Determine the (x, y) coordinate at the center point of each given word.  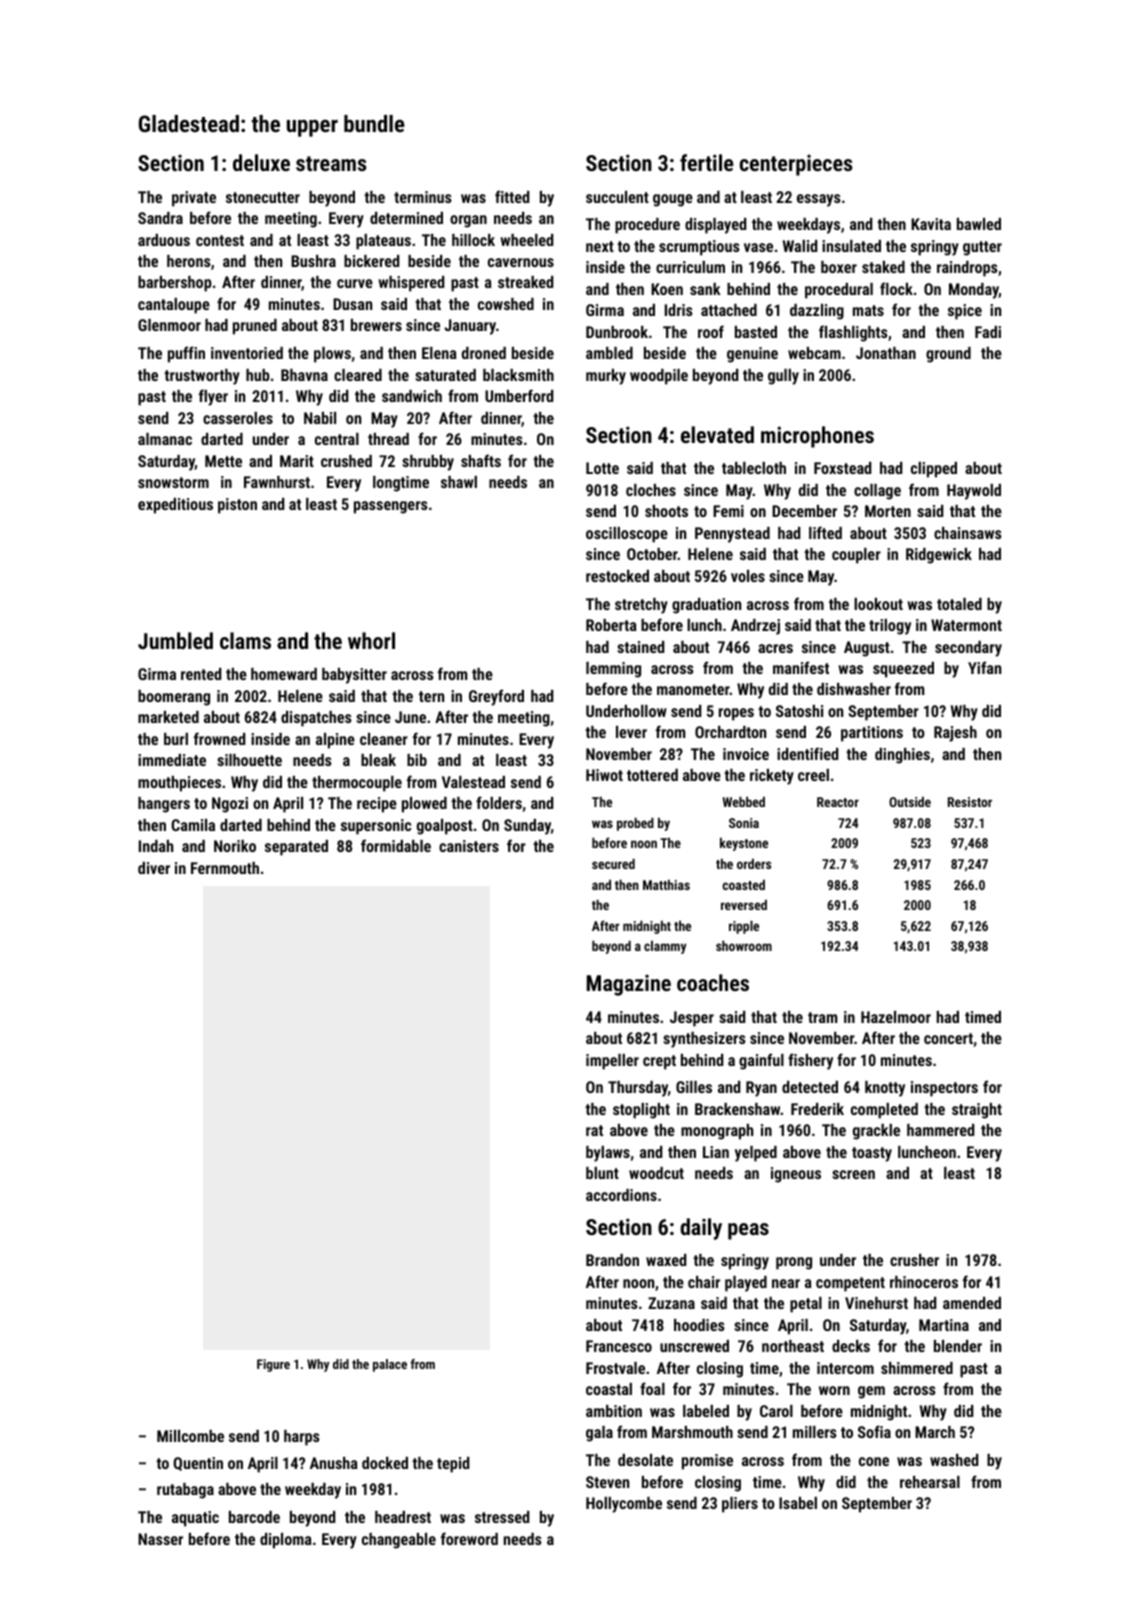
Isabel (798, 1503)
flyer (213, 397)
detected (810, 1087)
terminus (423, 197)
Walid (800, 246)
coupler (856, 556)
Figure (273, 1365)
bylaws (608, 1154)
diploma (286, 1541)
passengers (391, 507)
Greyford (496, 697)
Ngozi (230, 805)
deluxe (261, 162)
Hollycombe (624, 1505)
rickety (772, 777)
